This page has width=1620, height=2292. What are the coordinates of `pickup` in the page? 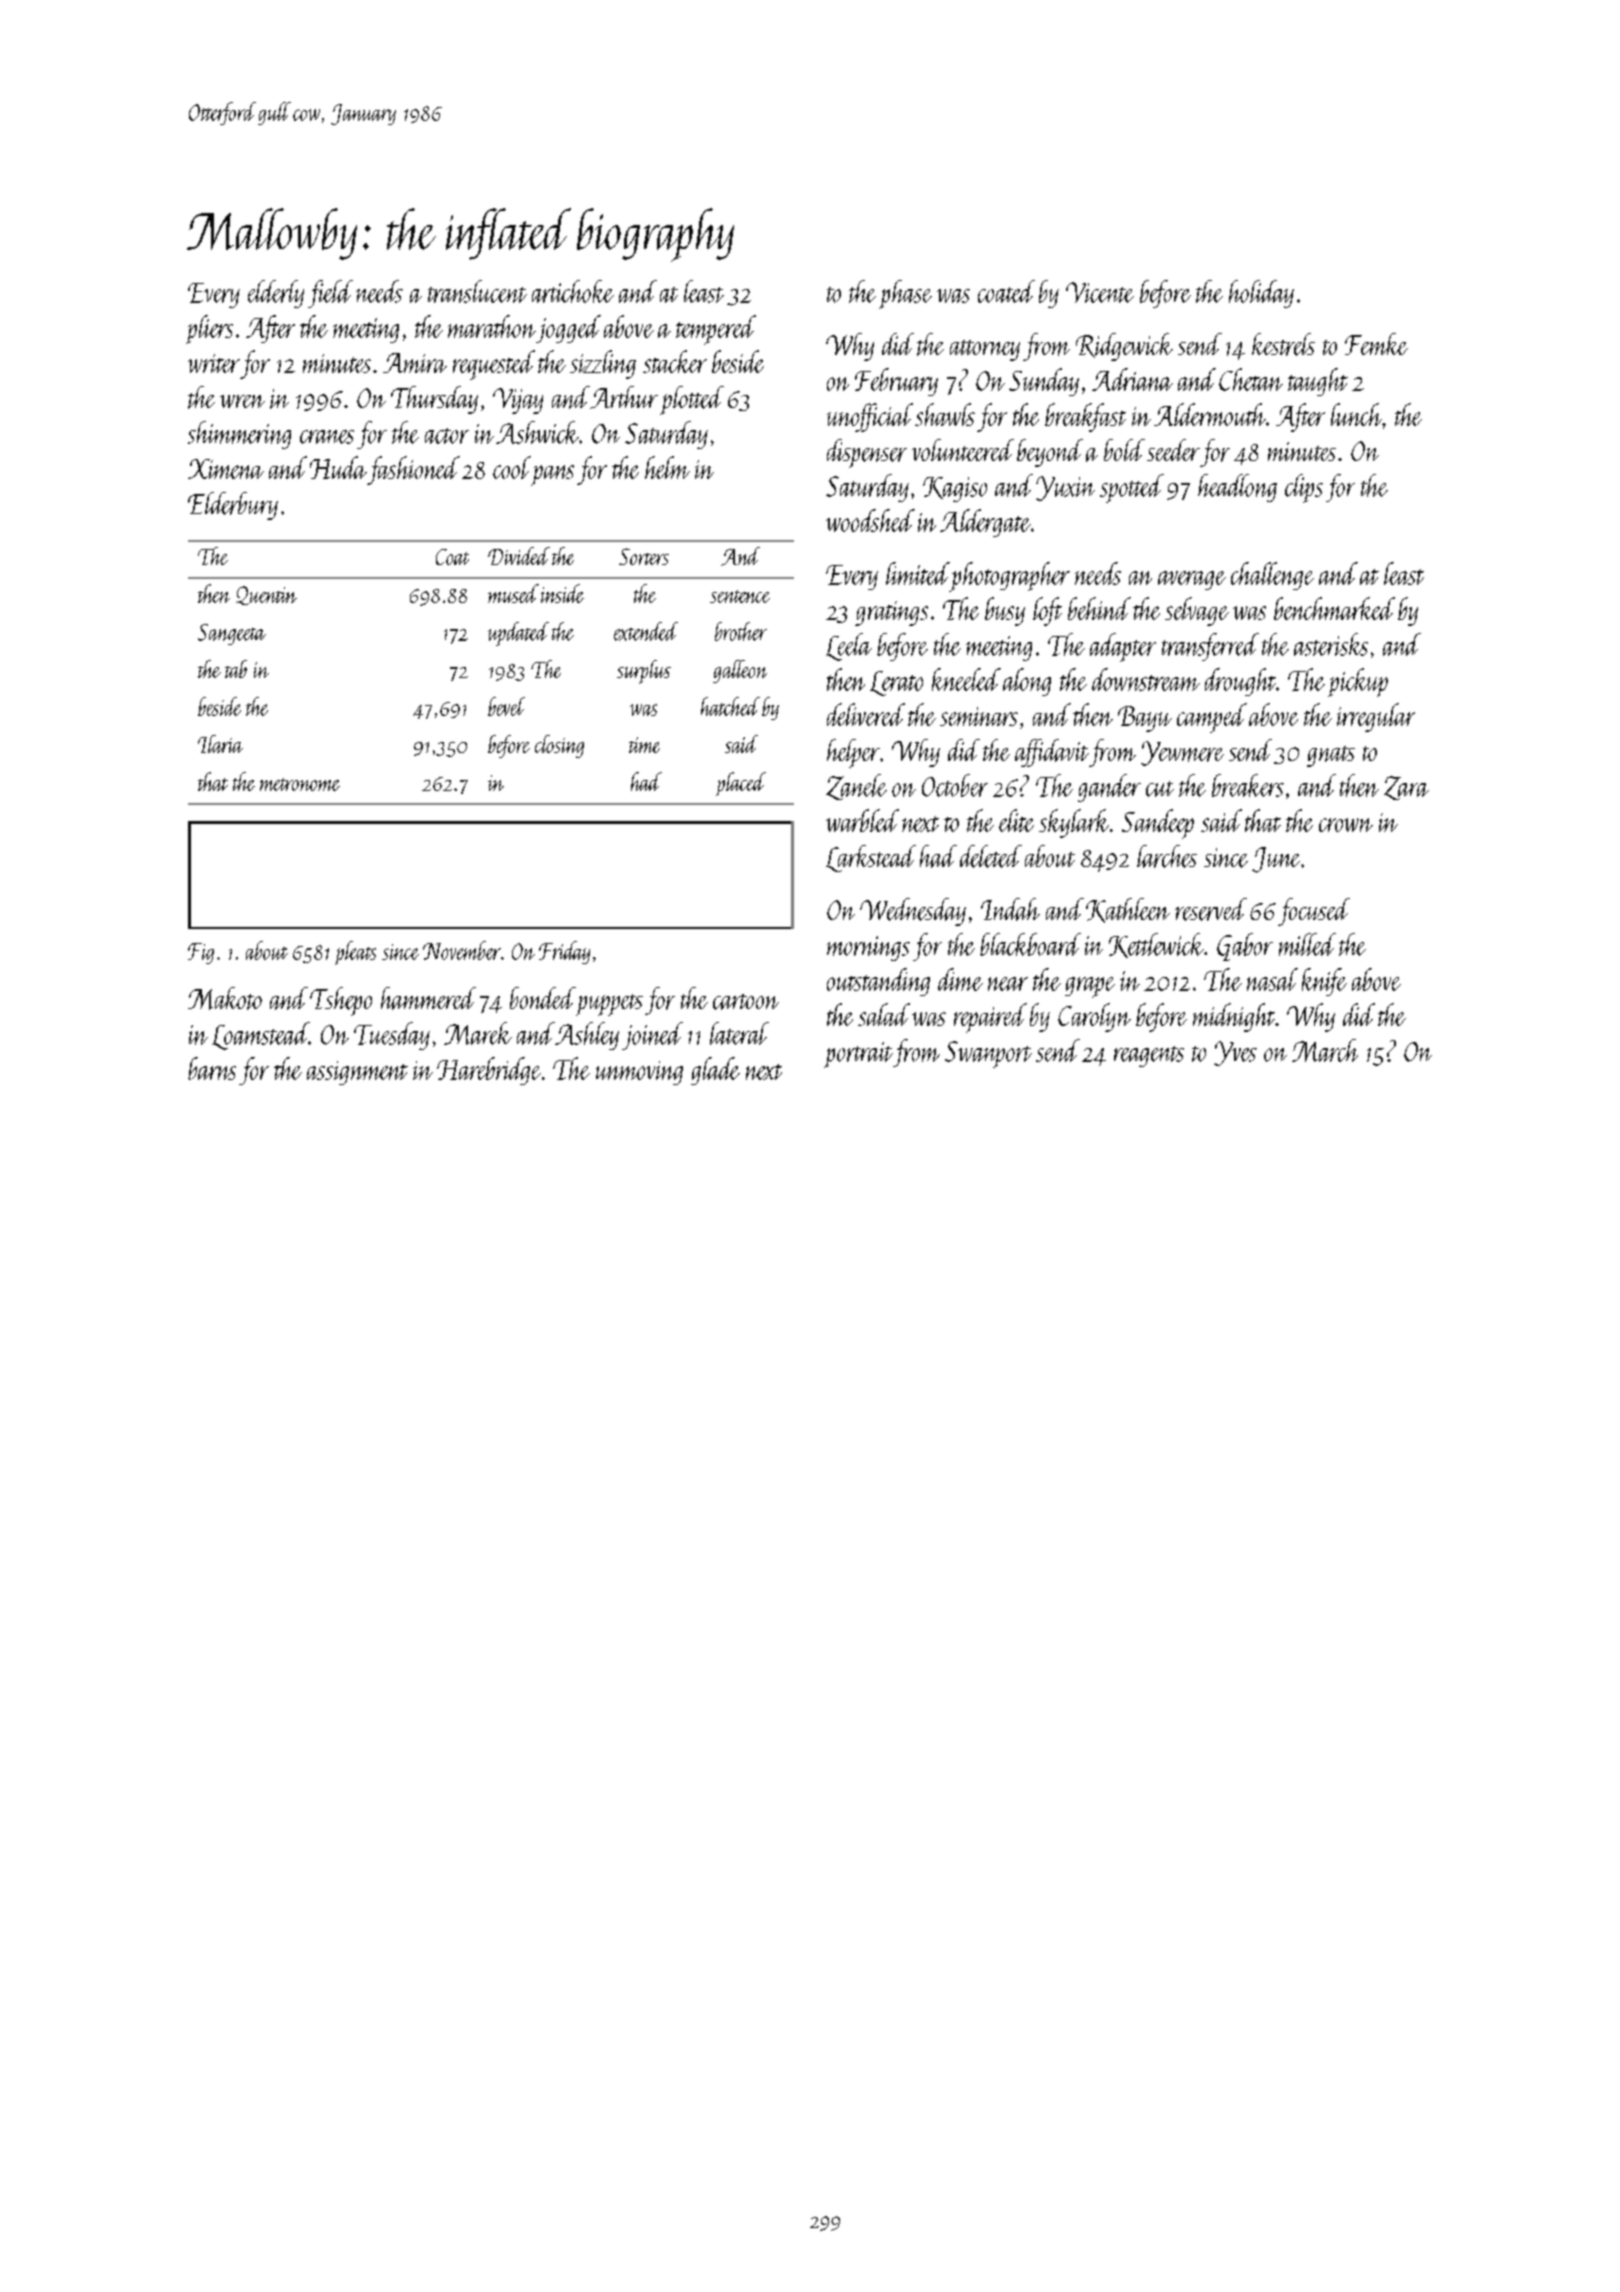 It's located at (1358, 682).
